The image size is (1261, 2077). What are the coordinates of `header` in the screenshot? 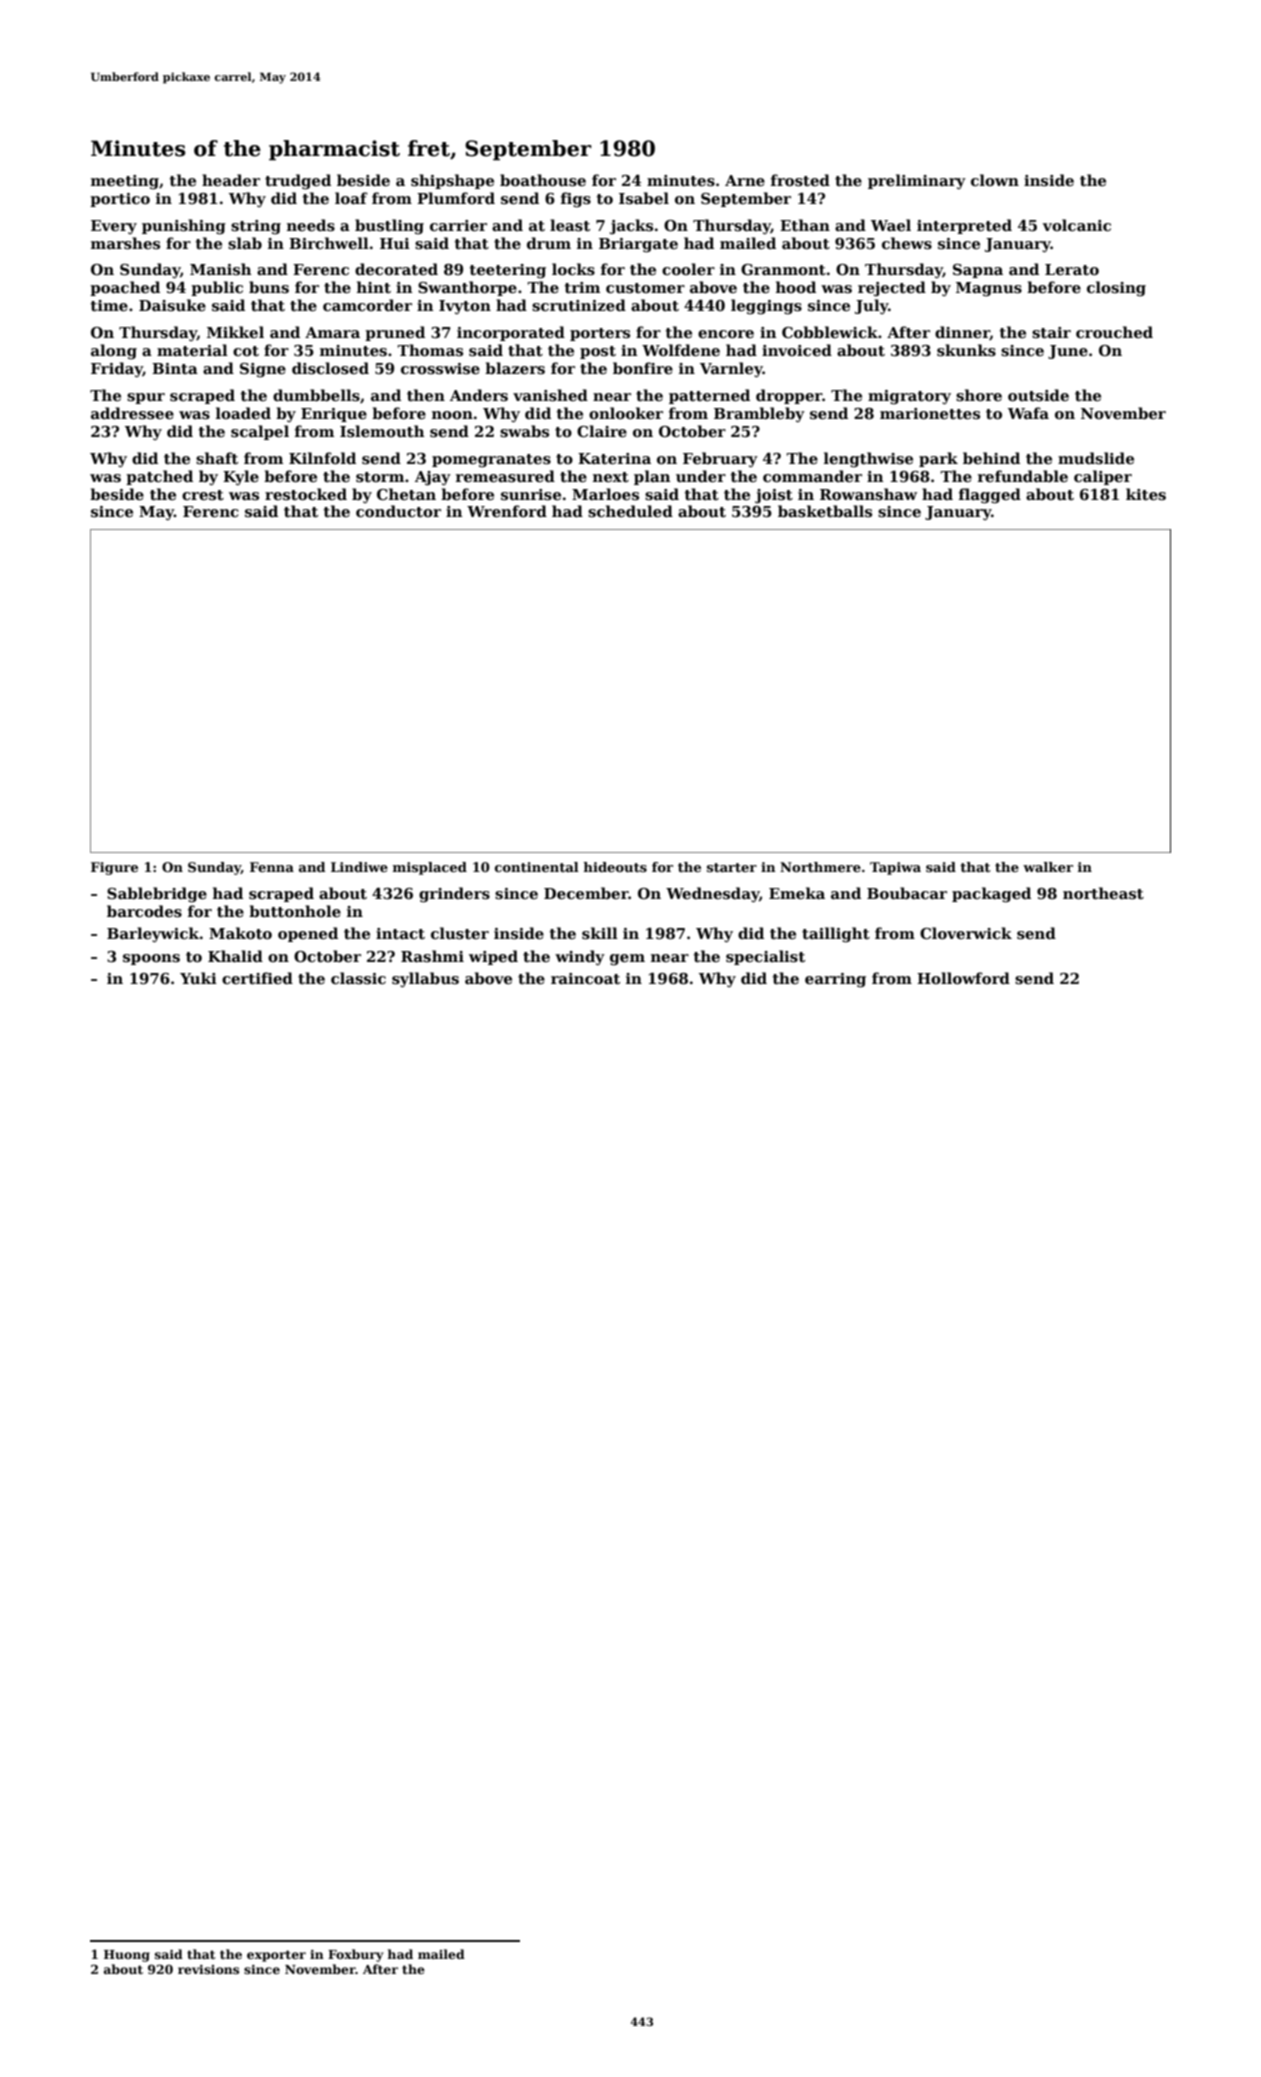 It's located at (231, 180).
